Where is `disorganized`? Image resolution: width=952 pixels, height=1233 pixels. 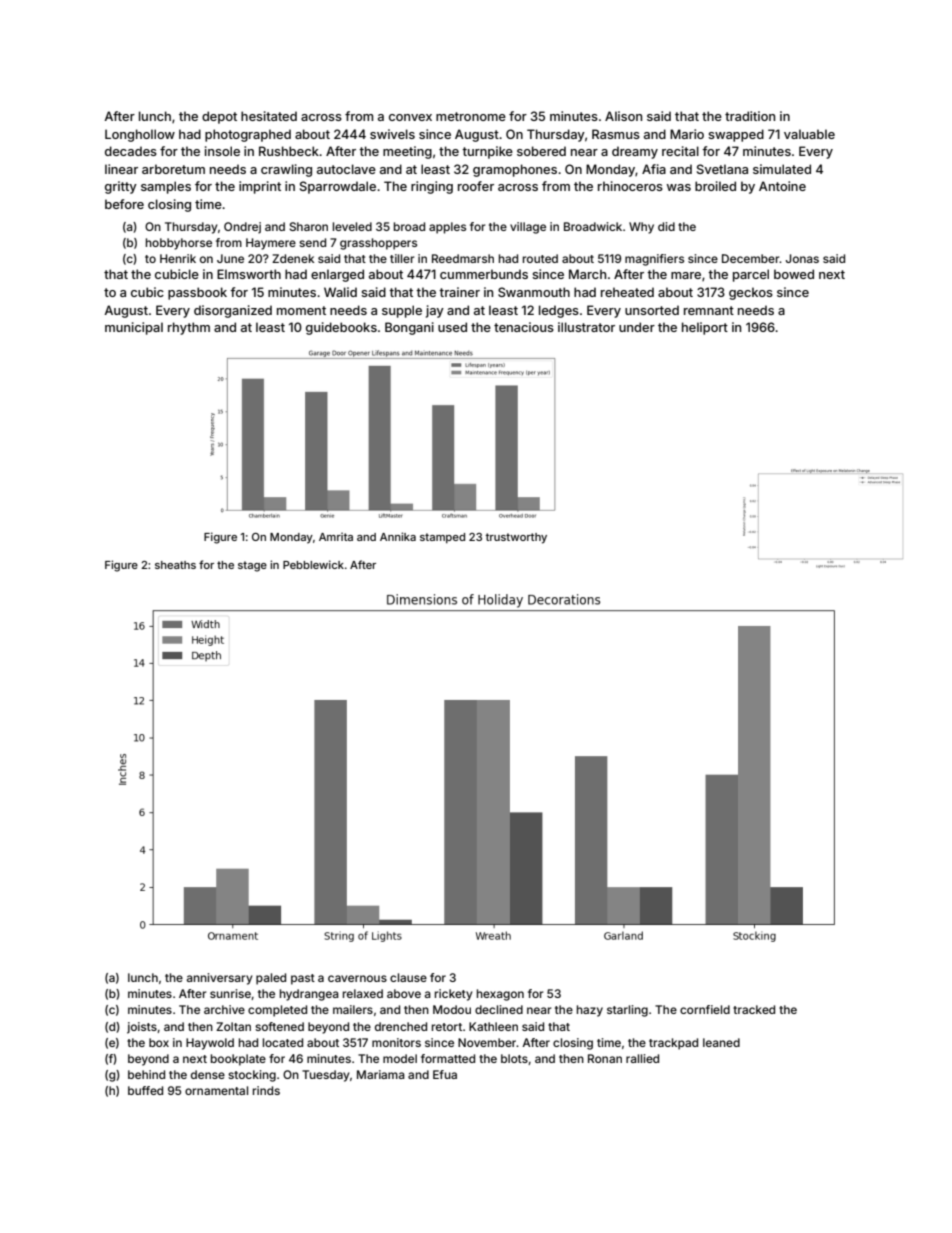
disorganized is located at coordinates (233, 311).
